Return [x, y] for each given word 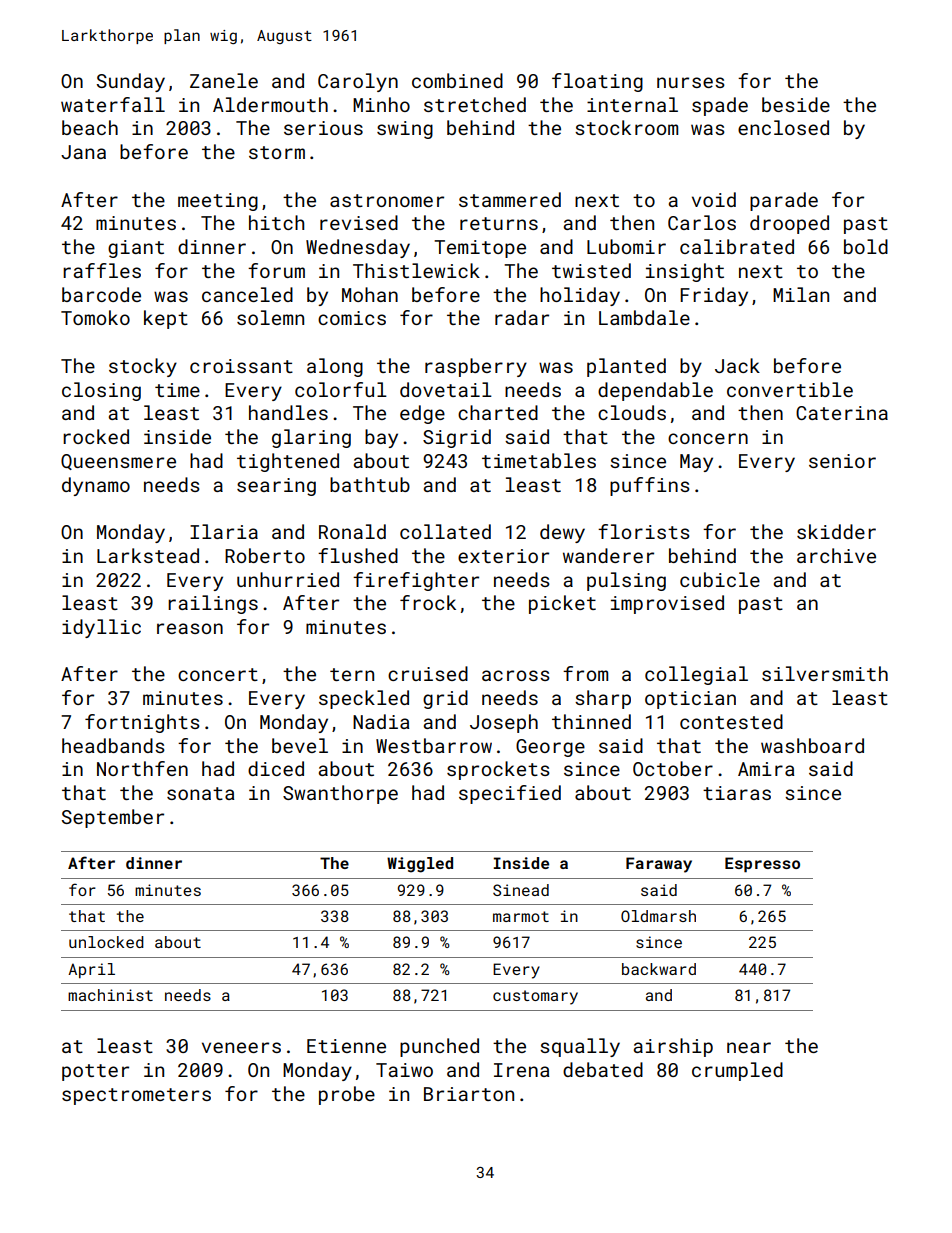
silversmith [825, 673]
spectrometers [136, 1096]
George [550, 748]
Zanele [224, 80]
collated [445, 531]
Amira [766, 769]
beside [796, 104]
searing [276, 487]
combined [457, 80]
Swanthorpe [340, 794]
